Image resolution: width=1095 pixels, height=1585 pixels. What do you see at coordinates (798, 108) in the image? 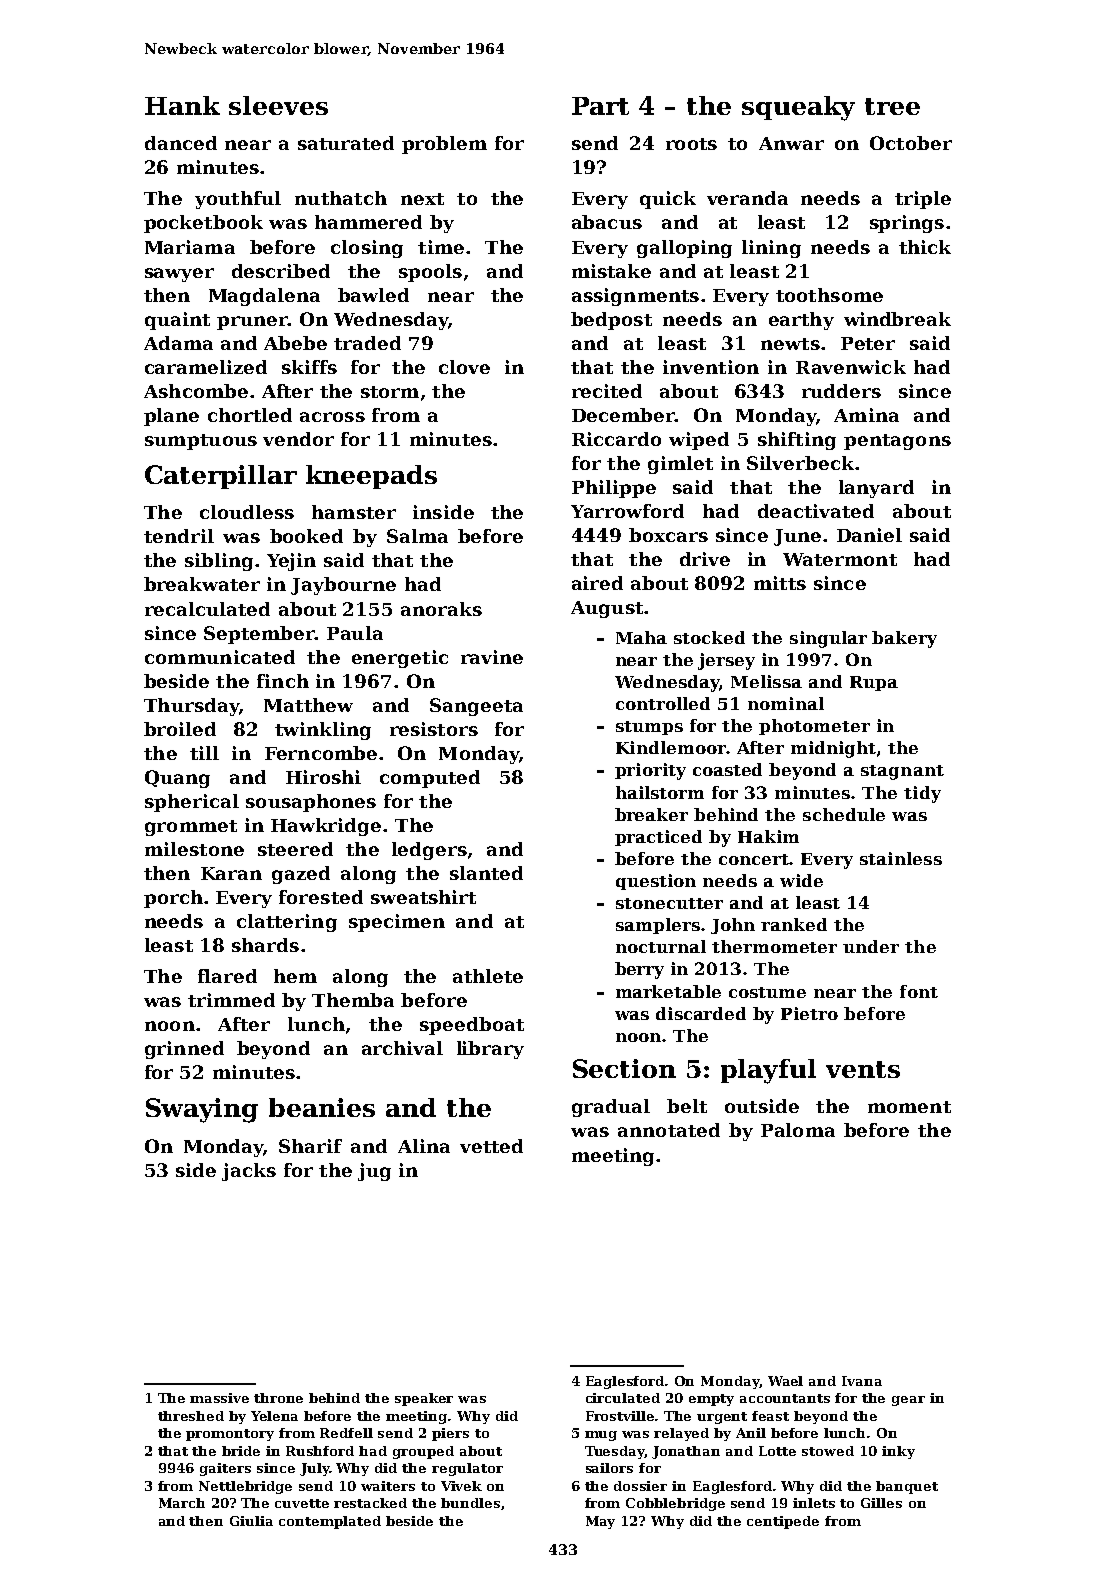
I see `squeaky` at bounding box center [798, 108].
